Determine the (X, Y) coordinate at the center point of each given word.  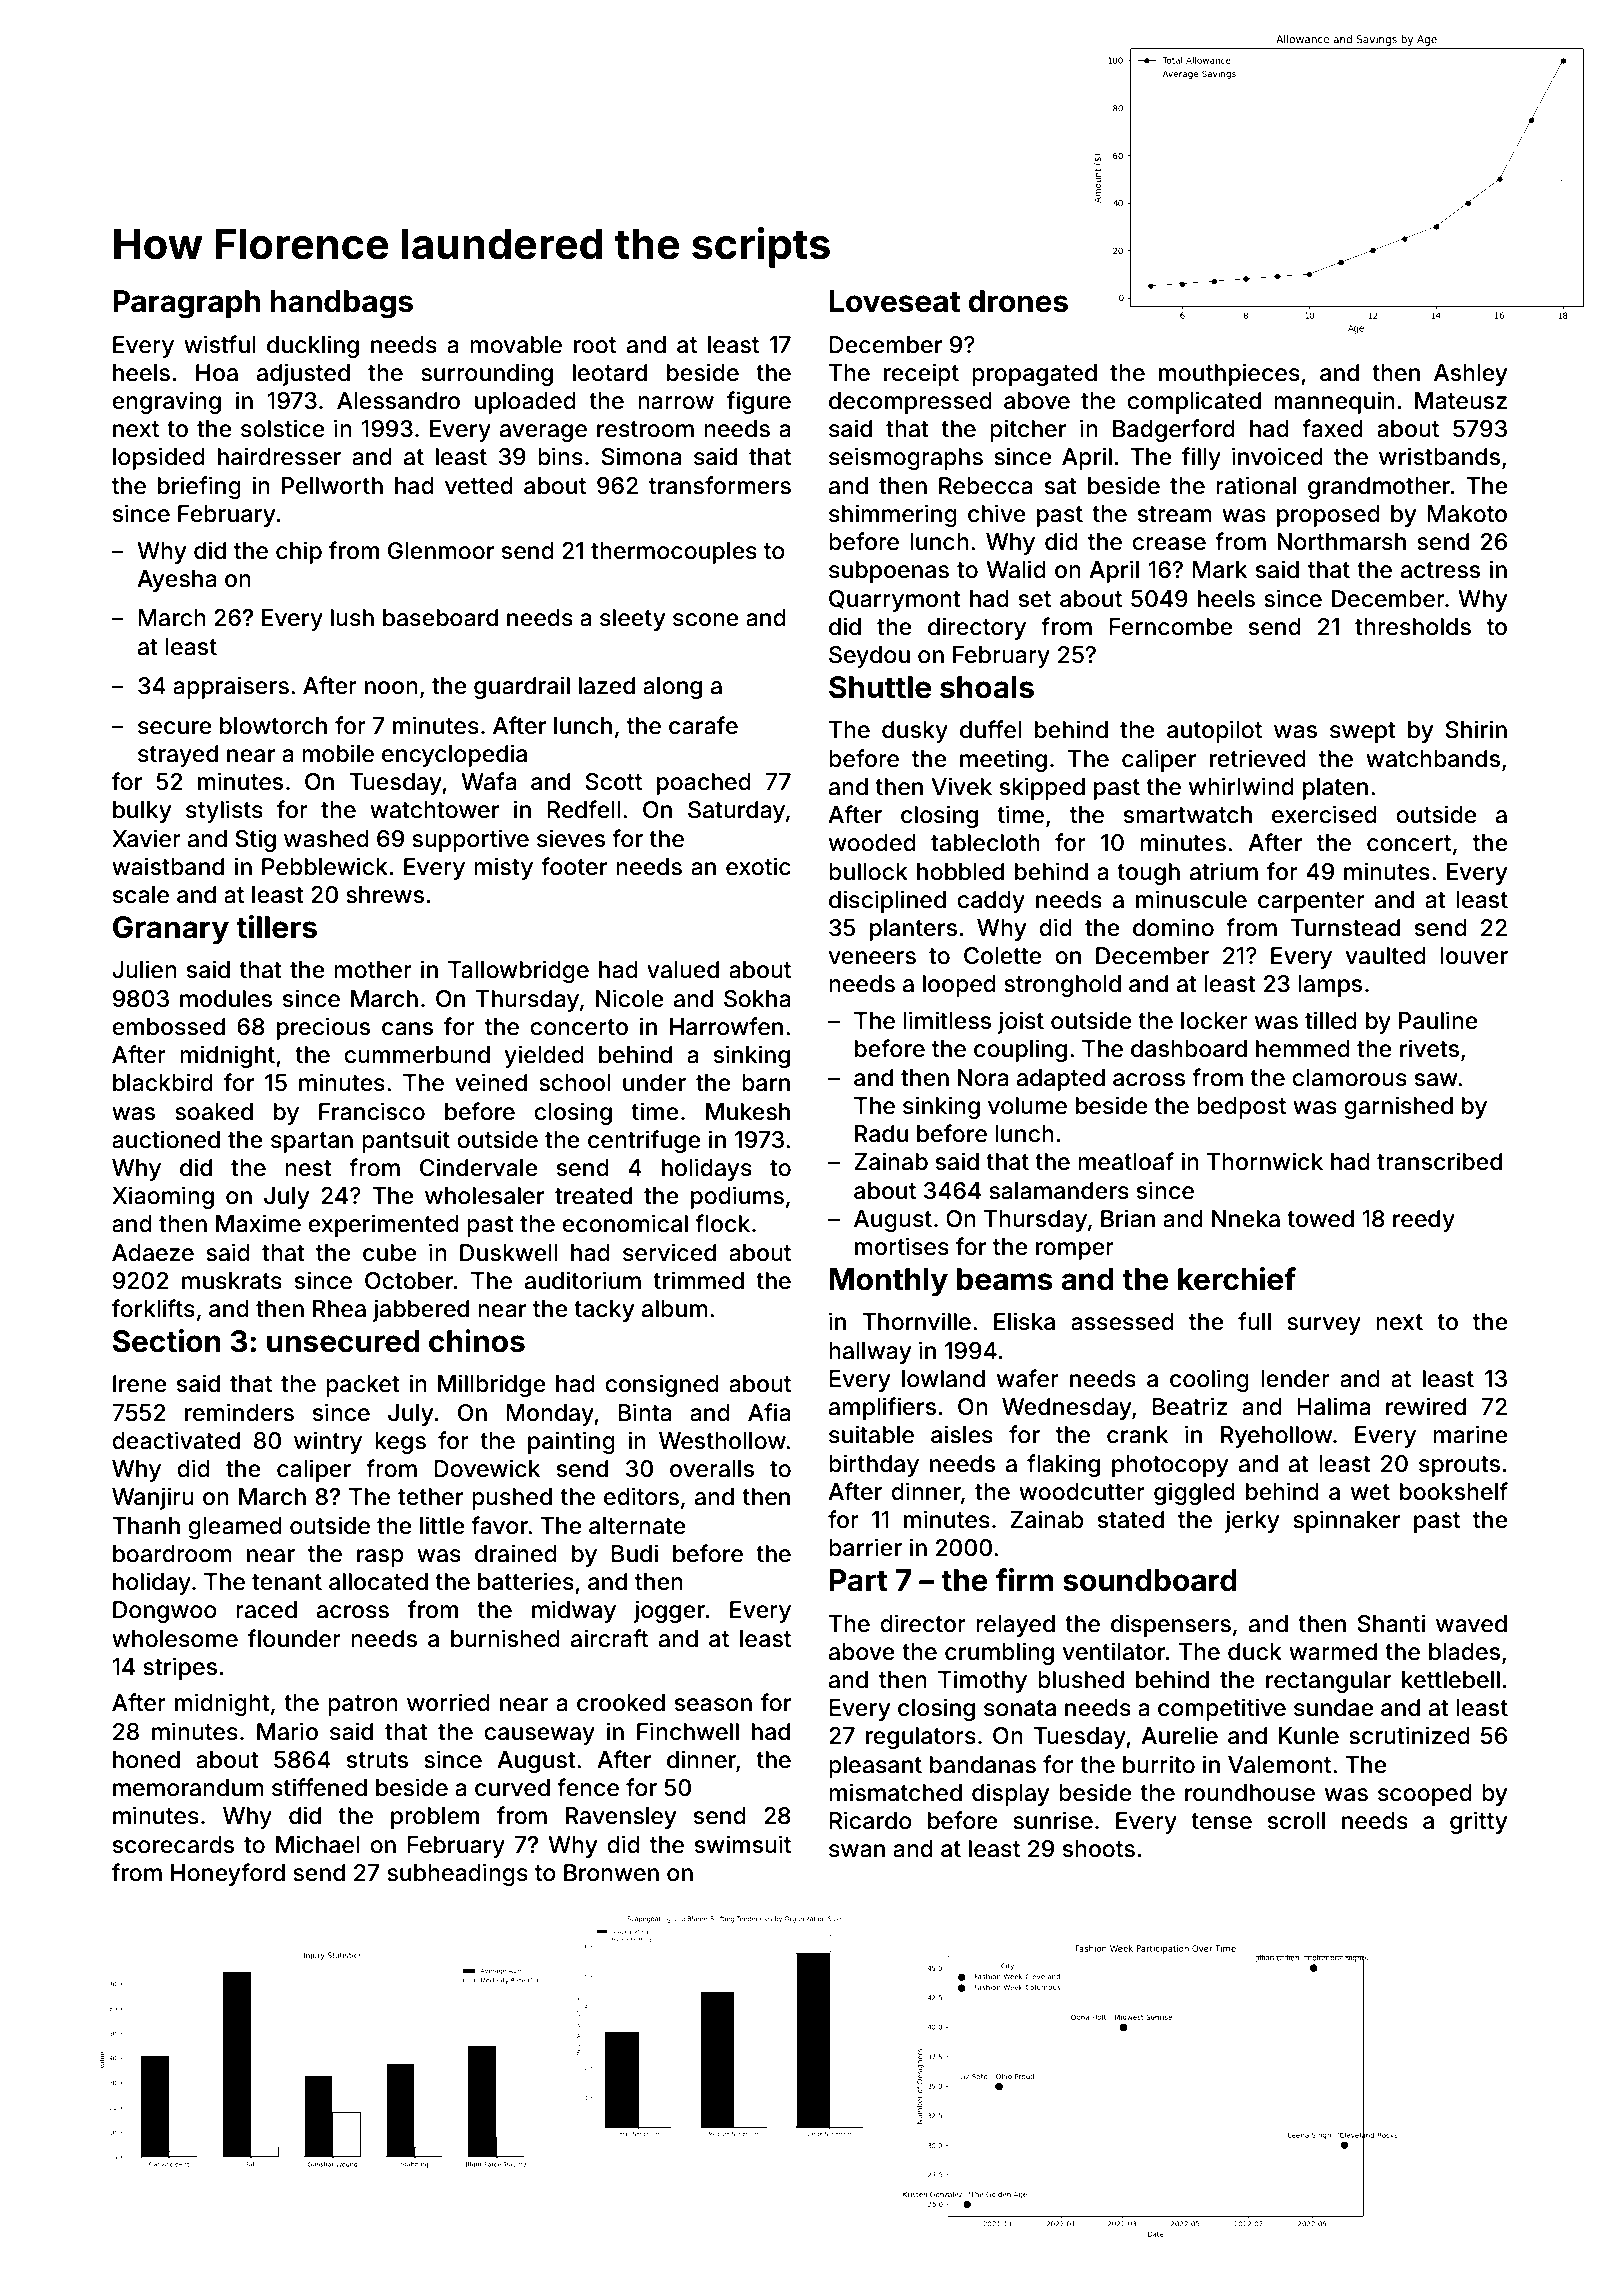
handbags (342, 304)
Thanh (146, 1526)
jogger (669, 1611)
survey (1324, 1326)
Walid (1016, 569)
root (595, 345)
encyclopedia (454, 755)
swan (857, 1851)
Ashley (1470, 375)
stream (1175, 514)
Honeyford (228, 1874)
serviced (669, 1252)
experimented (383, 1225)
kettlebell (1451, 1680)
